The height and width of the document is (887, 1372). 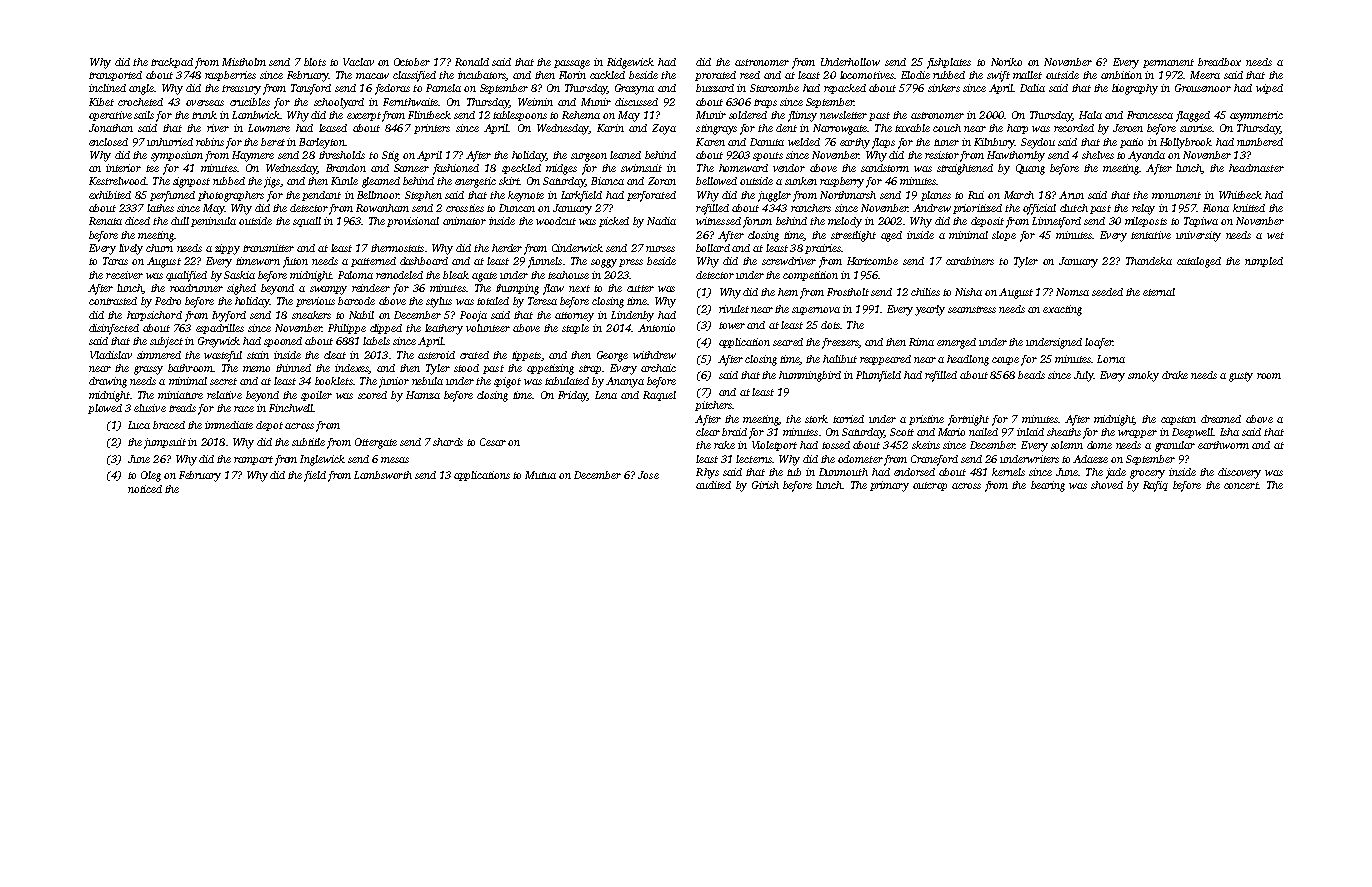 What do you see at coordinates (1074, 128) in the document?
I see `recorded` at bounding box center [1074, 128].
